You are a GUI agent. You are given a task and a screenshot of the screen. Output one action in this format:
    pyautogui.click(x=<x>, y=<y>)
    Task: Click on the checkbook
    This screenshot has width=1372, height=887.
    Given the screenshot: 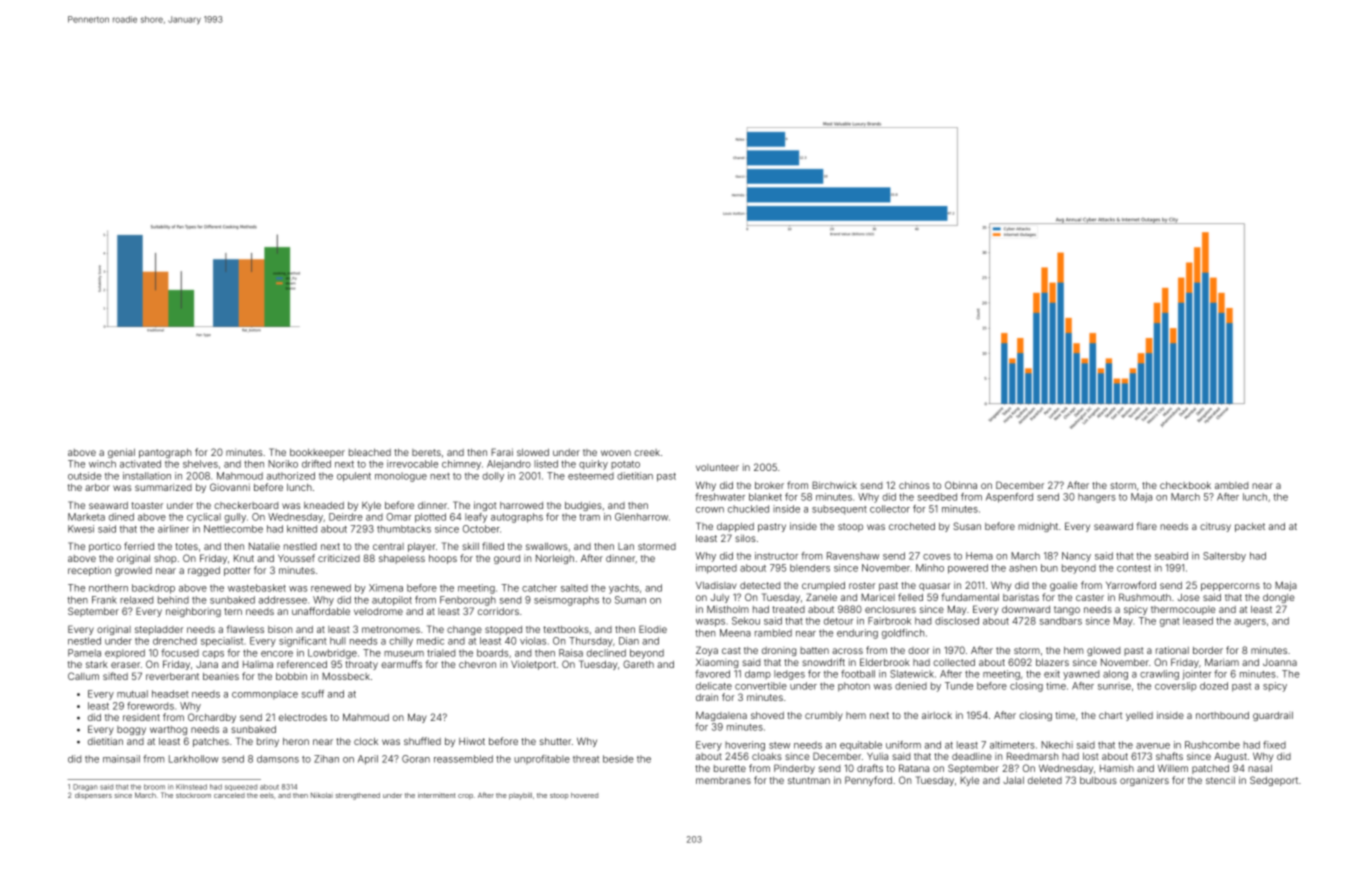 What is the action you would take?
    pyautogui.click(x=1185, y=485)
